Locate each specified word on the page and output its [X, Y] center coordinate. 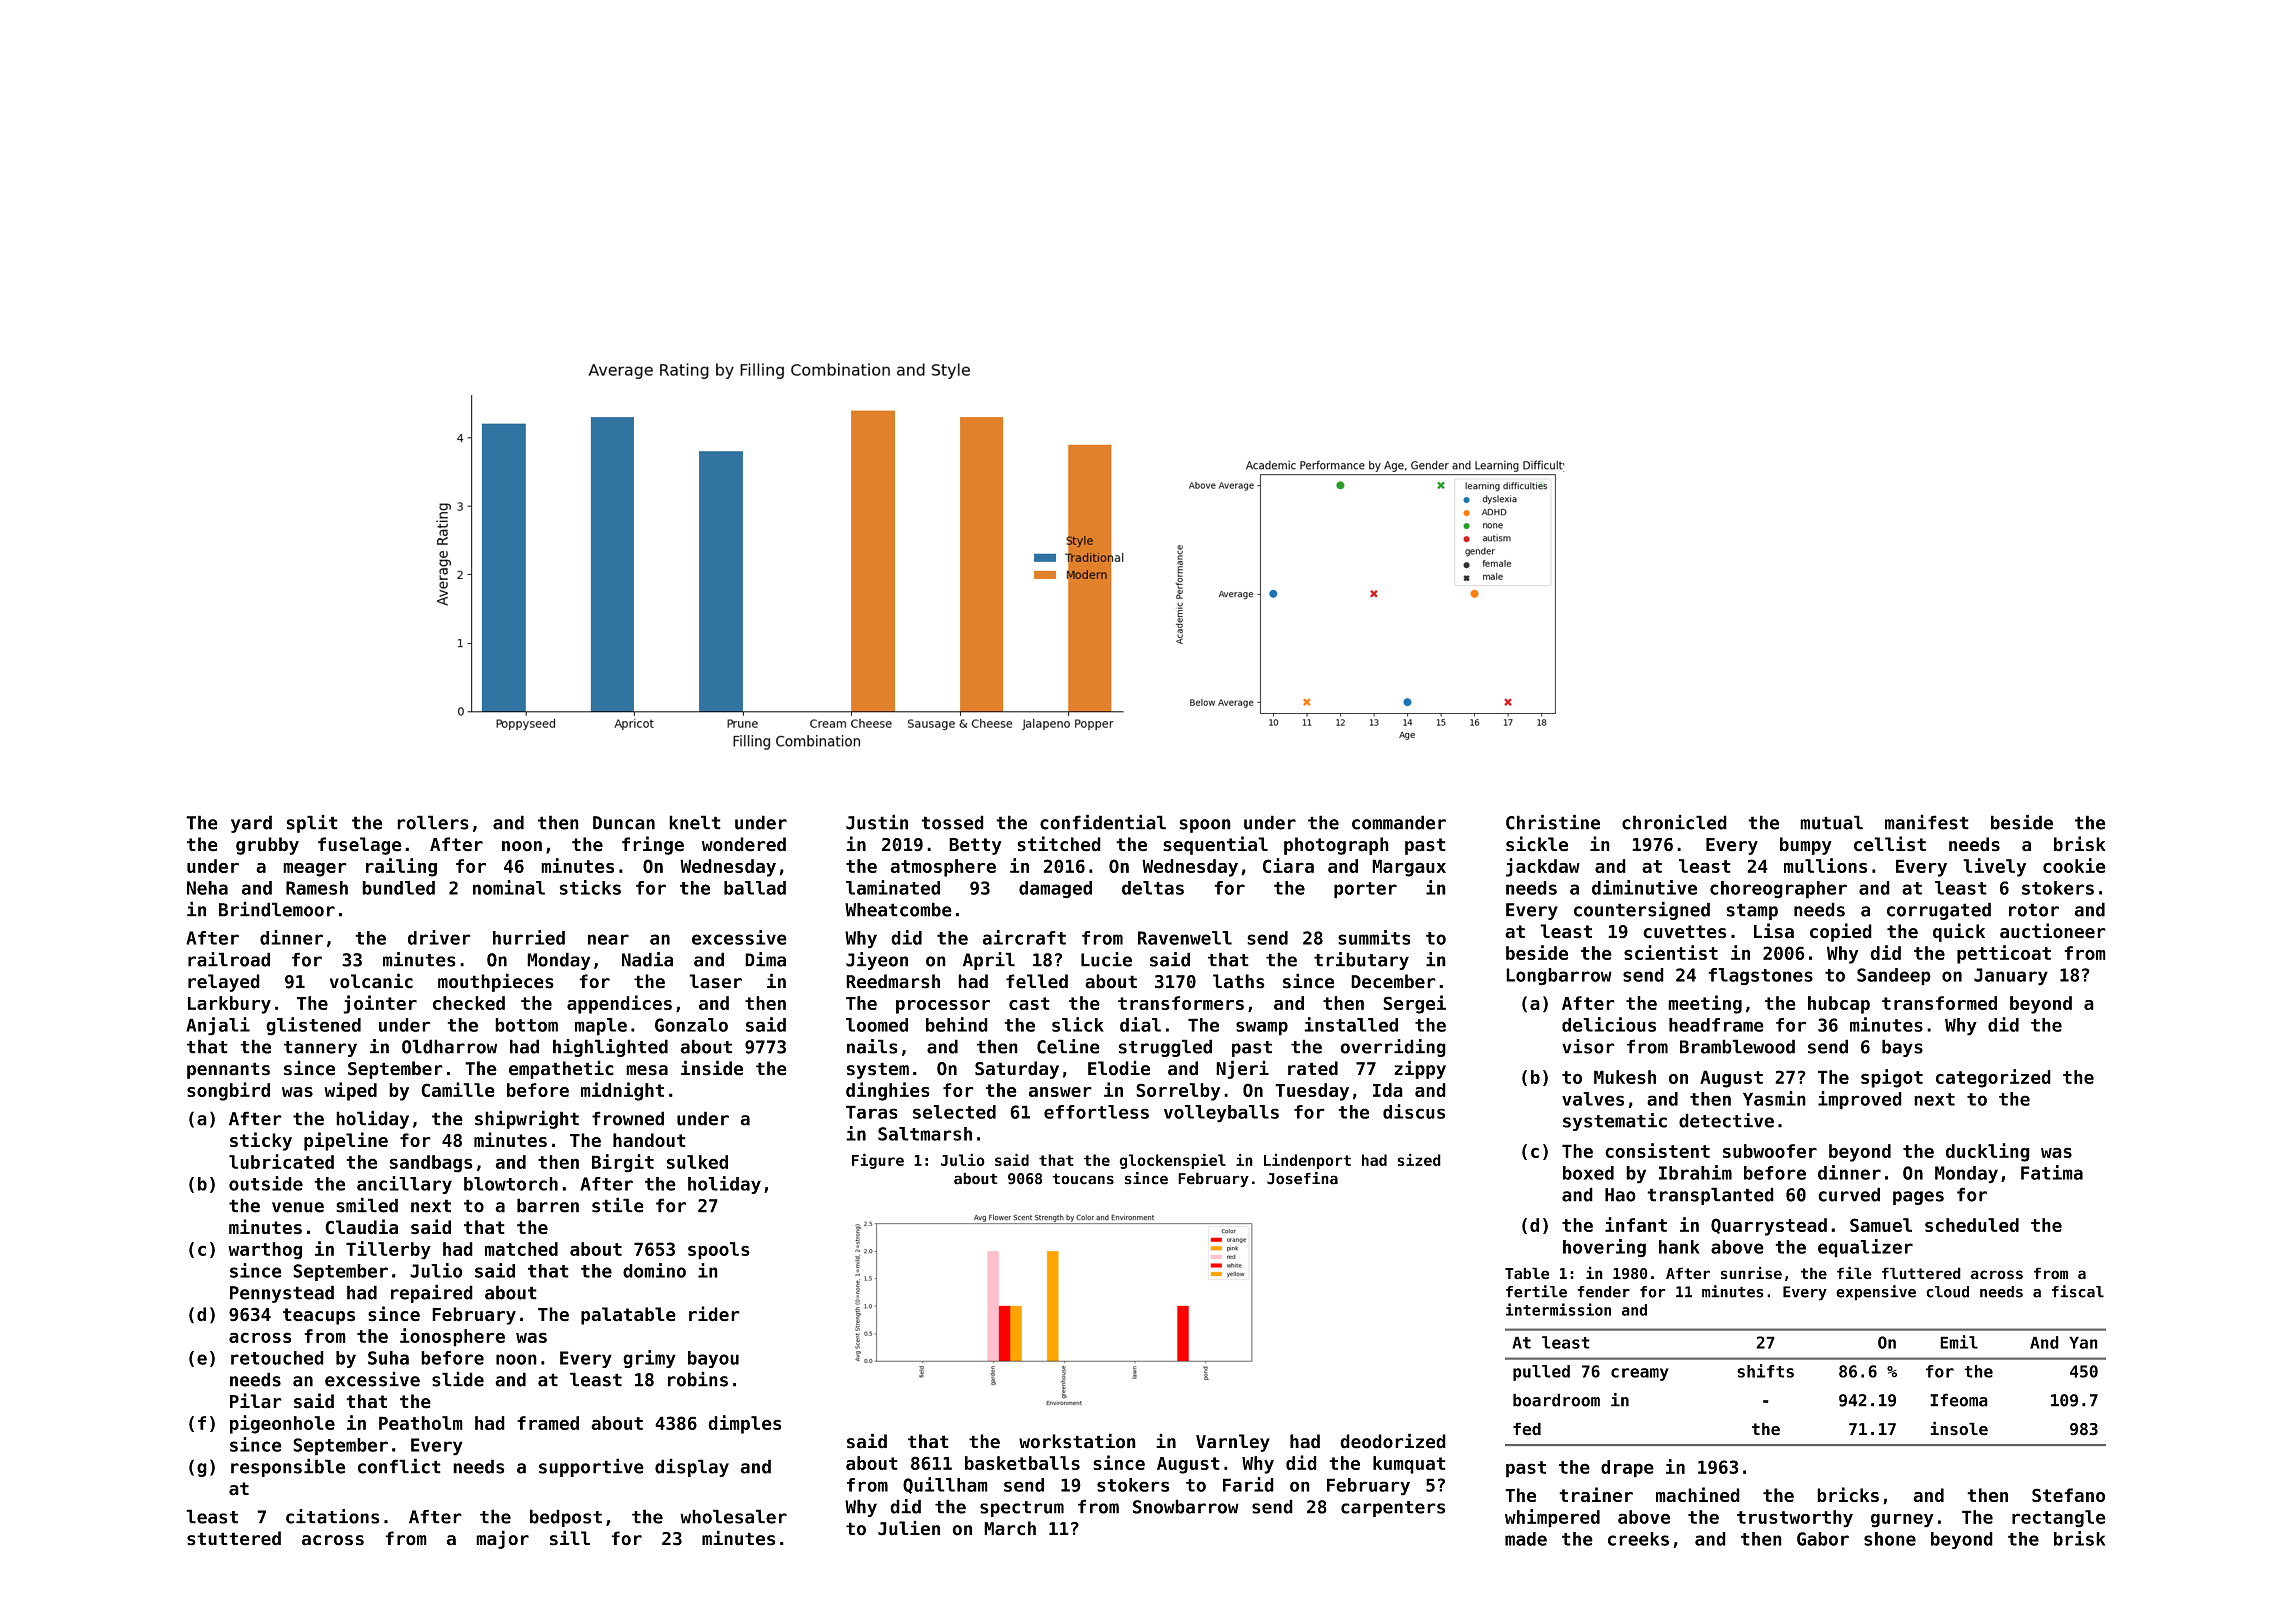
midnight [622, 1091]
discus [1414, 1111]
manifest [1927, 822]
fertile [1536, 1291]
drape [1627, 1469]
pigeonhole [282, 1424]
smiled [367, 1205]
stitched [1059, 844]
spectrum [1022, 1509]
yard [251, 824]
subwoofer [1770, 1151]
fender [1603, 1292]
